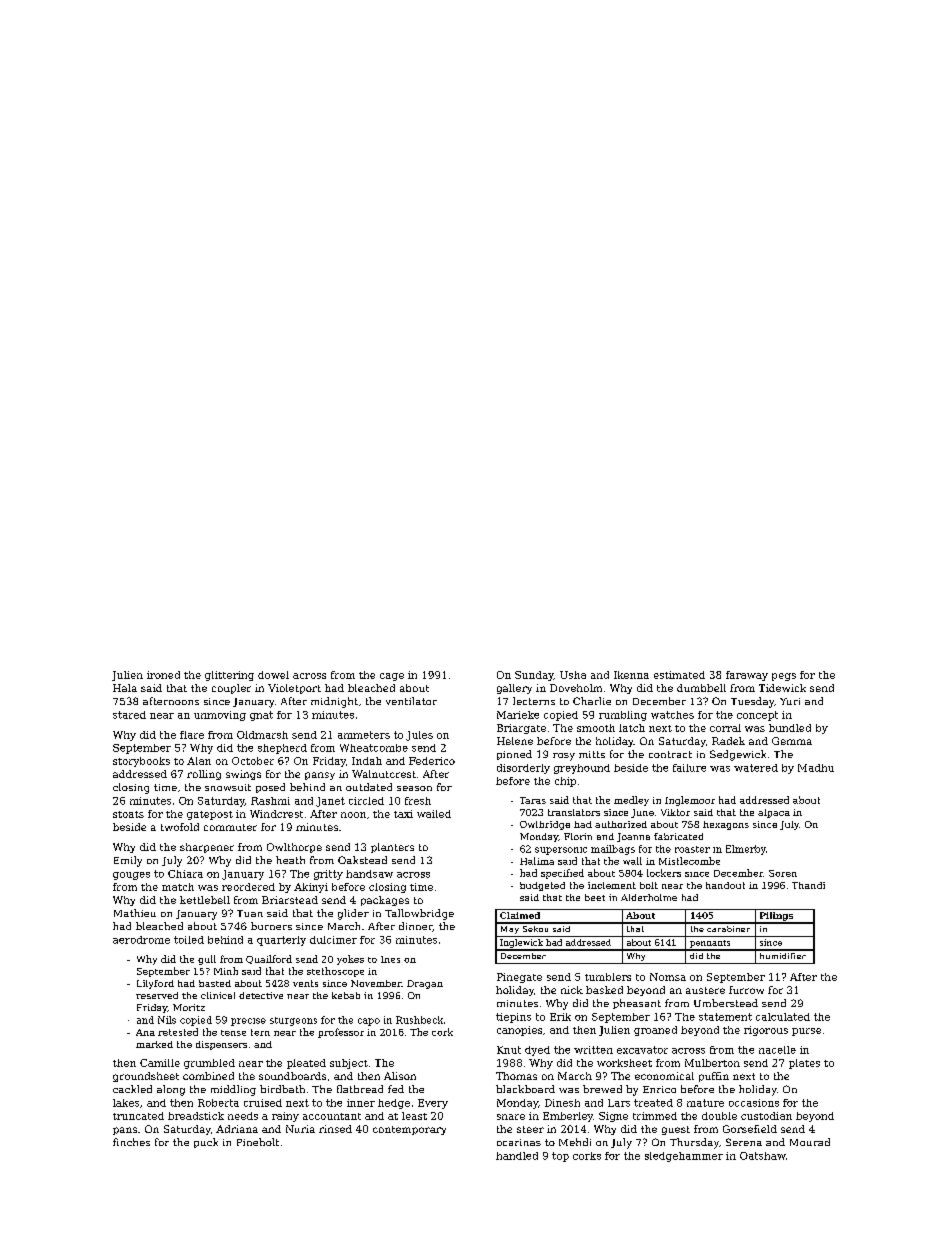  I want to click on finches, so click(131, 1142).
